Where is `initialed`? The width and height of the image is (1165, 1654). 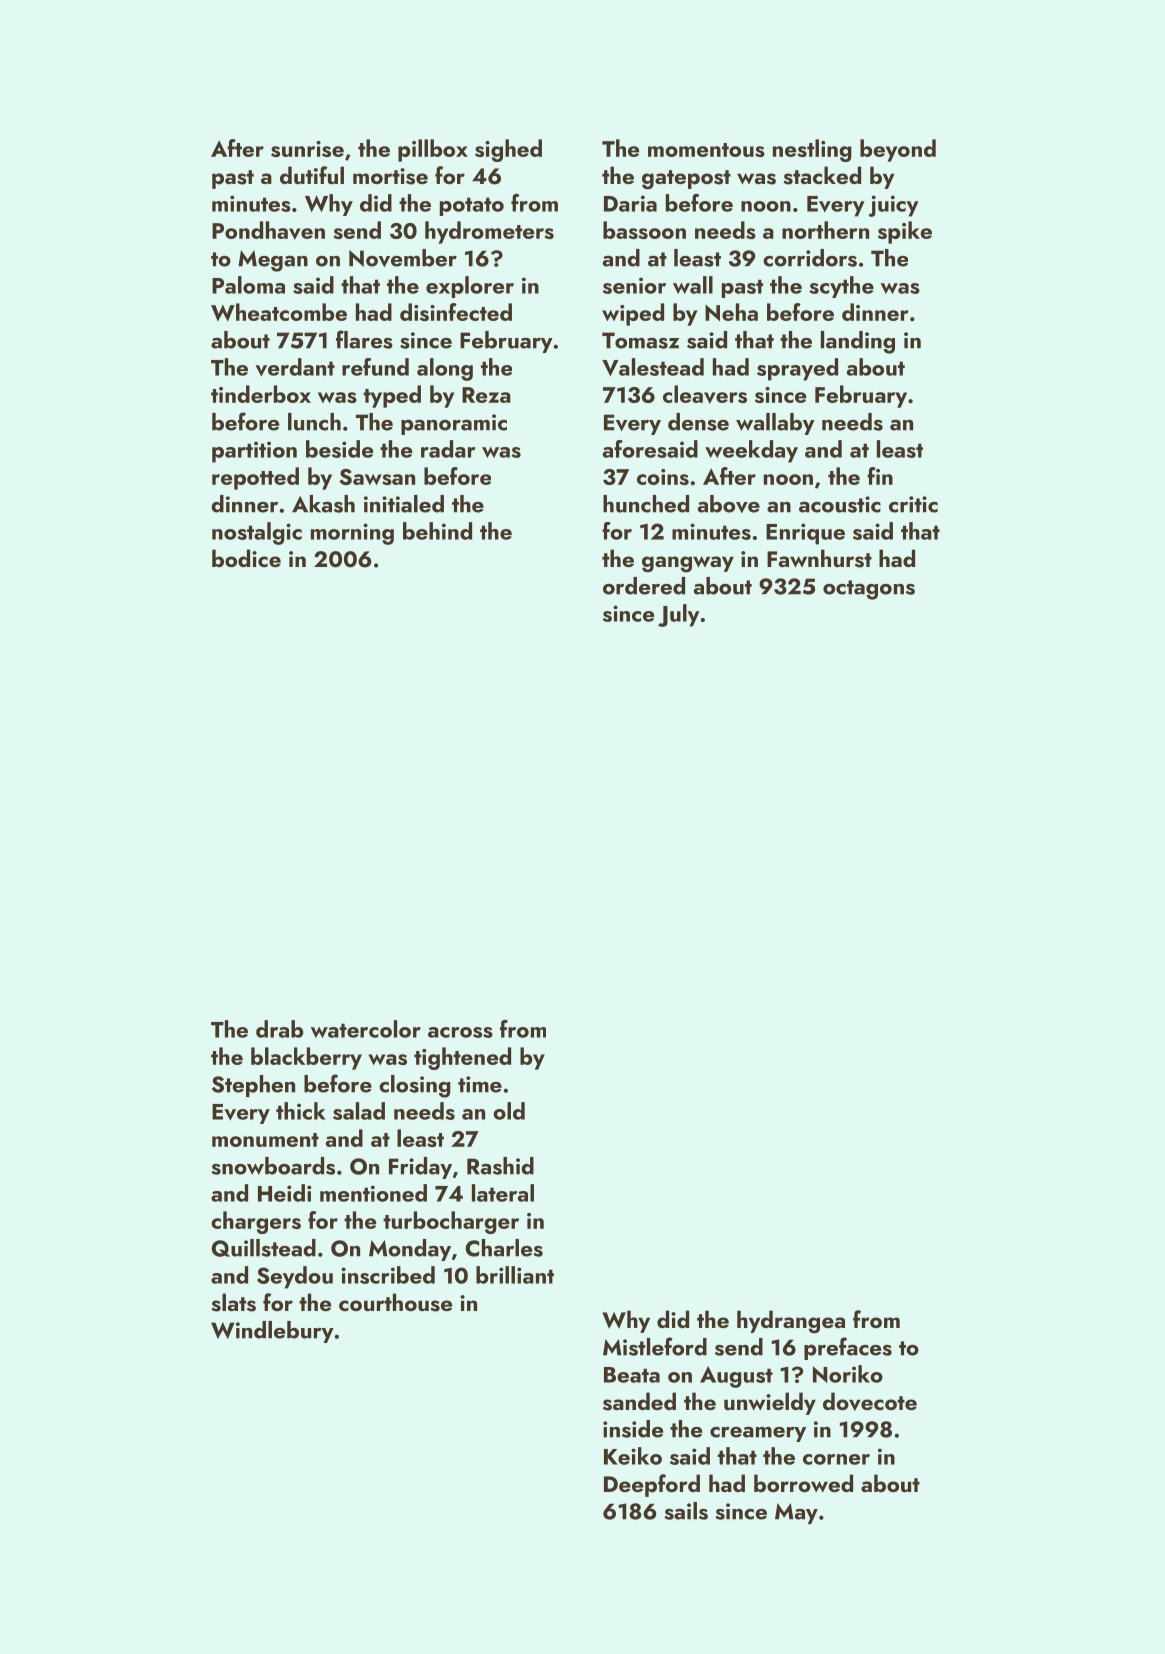 initialed is located at coordinates (404, 504).
